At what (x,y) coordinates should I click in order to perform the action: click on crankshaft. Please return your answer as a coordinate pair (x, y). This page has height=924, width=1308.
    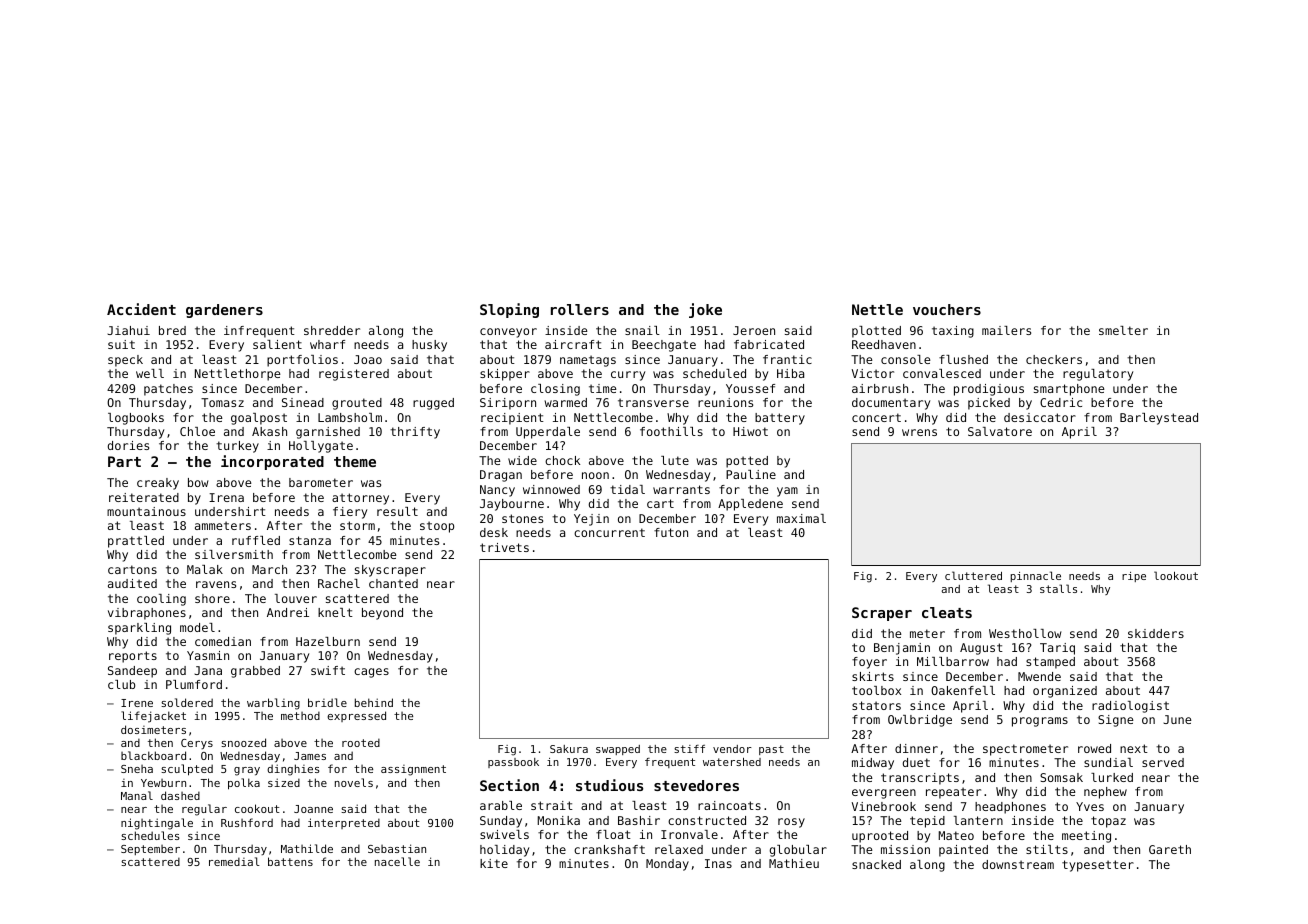
    Looking at the image, I should click on (609, 849).
